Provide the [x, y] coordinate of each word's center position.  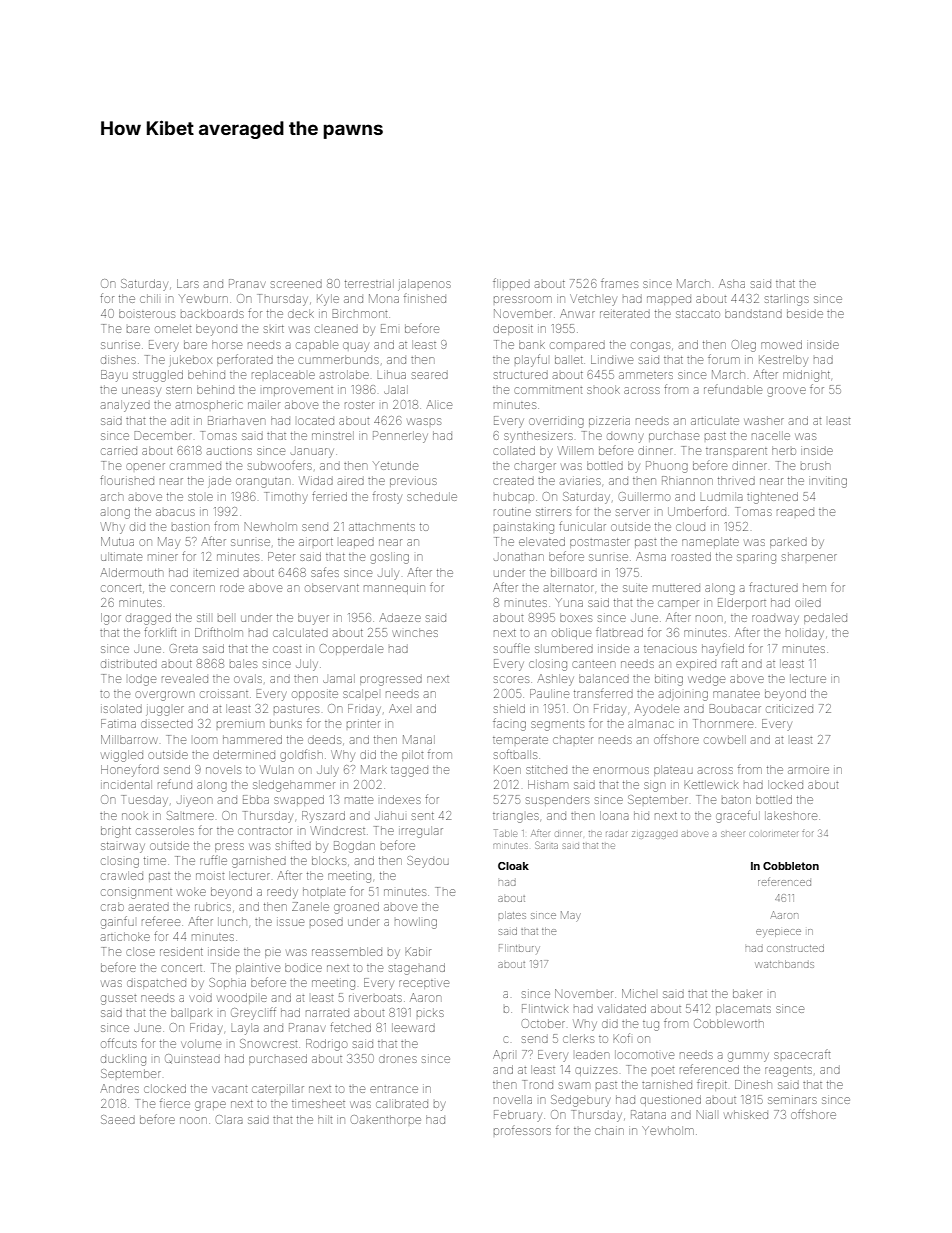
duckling [123, 1060]
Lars [188, 283]
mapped [669, 300]
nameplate [710, 542]
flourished [127, 480]
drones [398, 1059]
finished [425, 299]
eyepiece [778, 933]
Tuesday [145, 801]
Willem [575, 450]
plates [512, 915]
